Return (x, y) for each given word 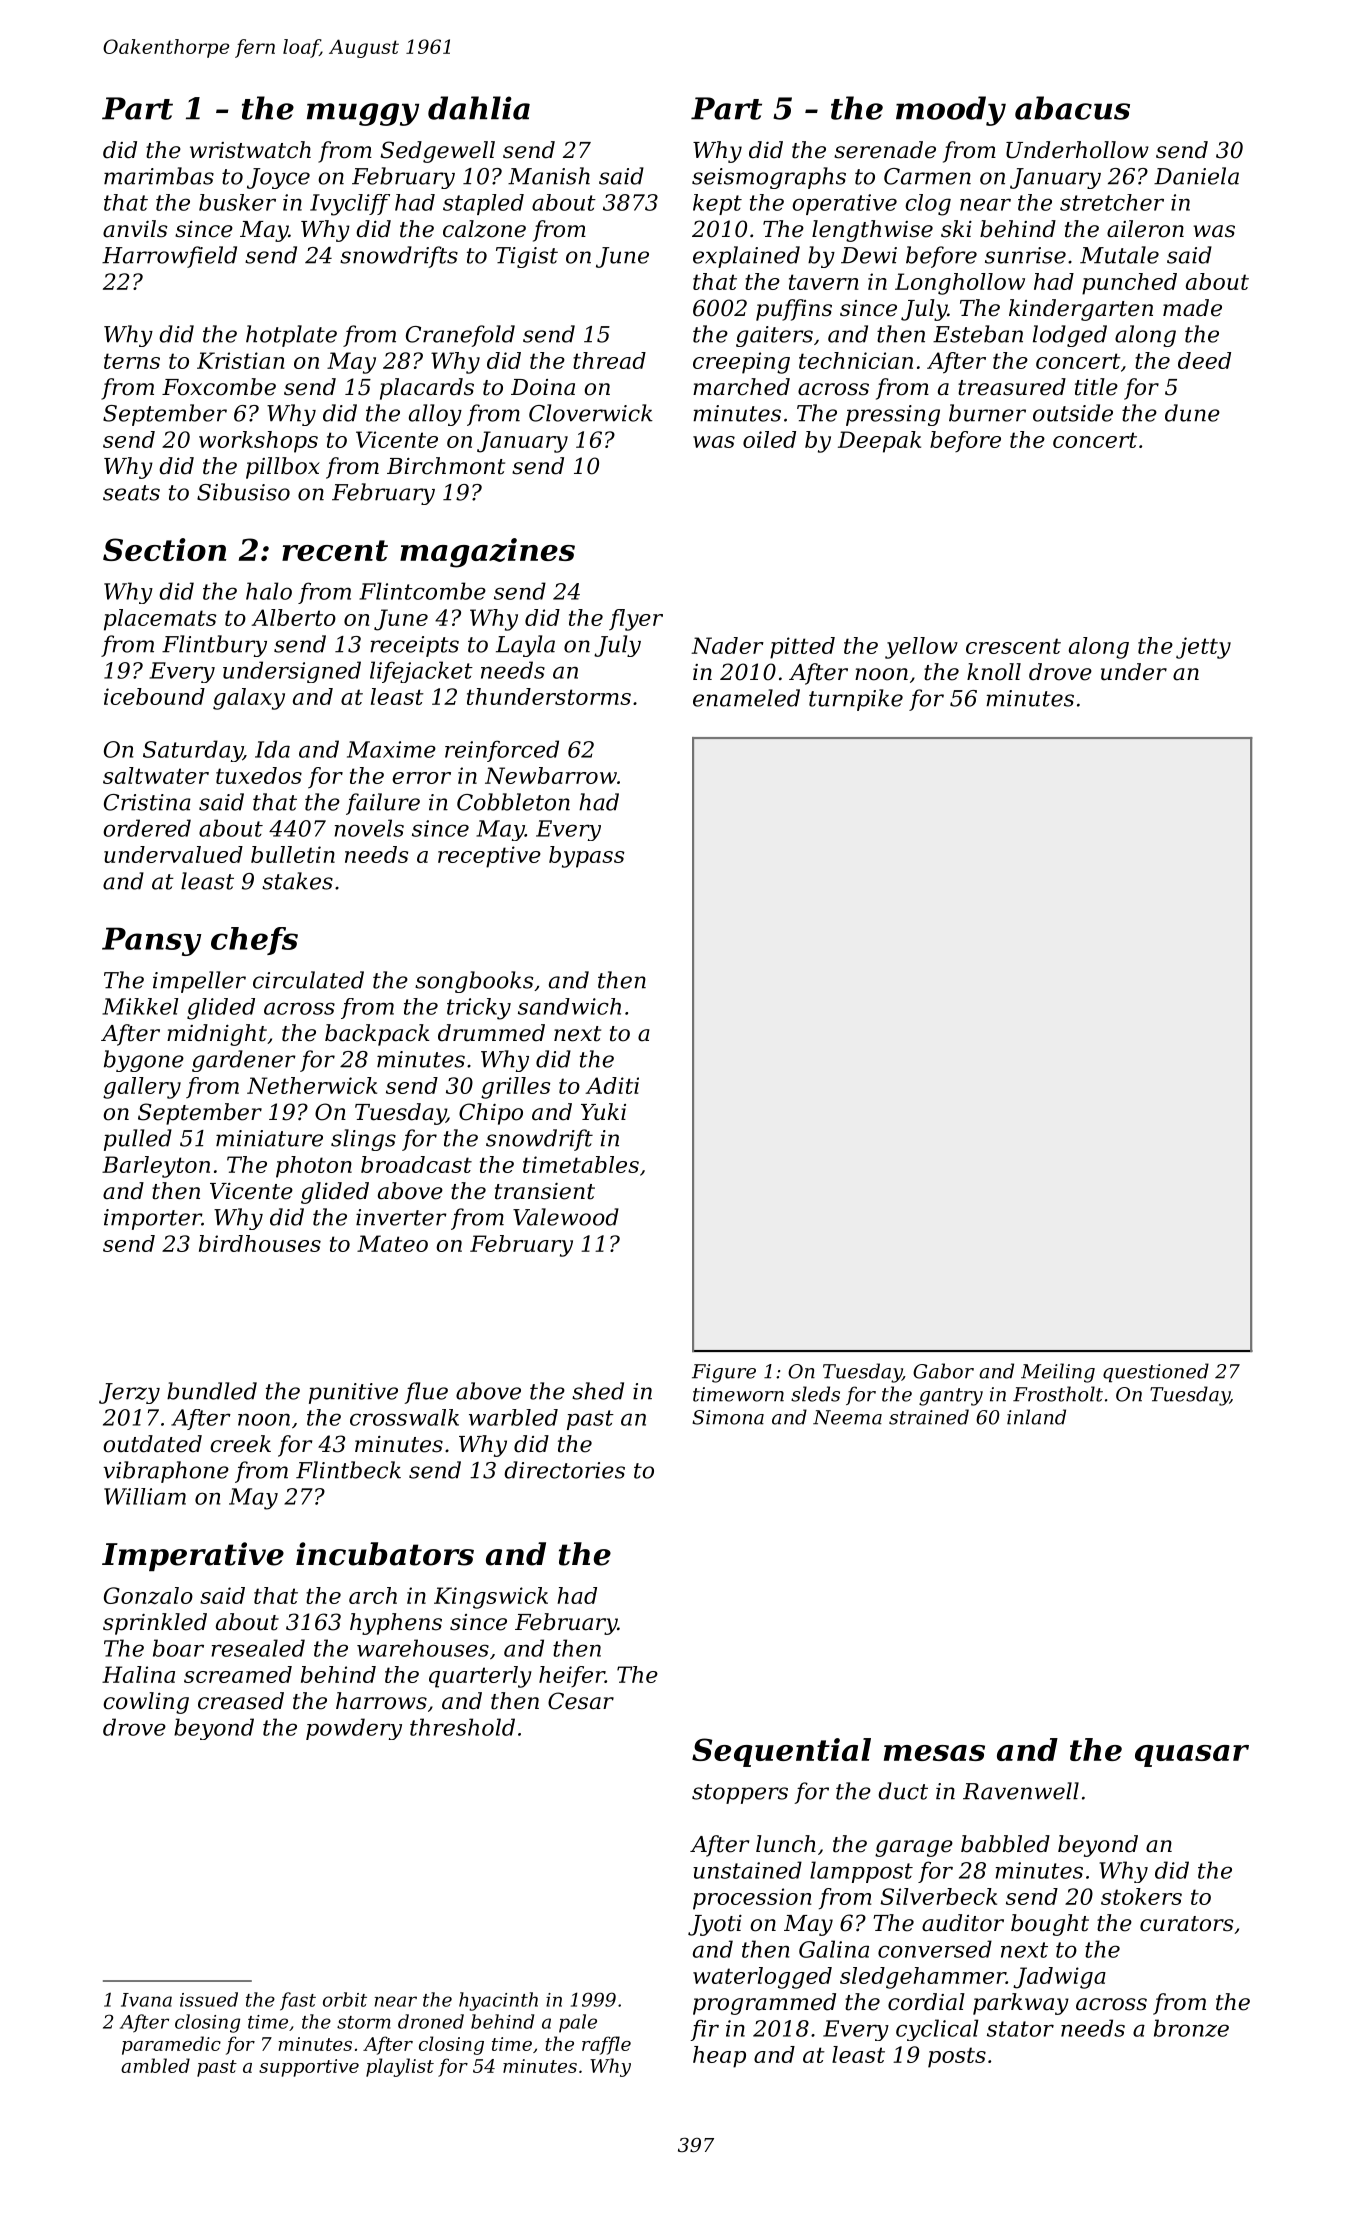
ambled (155, 2065)
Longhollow (960, 284)
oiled (769, 439)
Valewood (566, 1217)
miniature (269, 1138)
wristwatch (250, 150)
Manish (549, 176)
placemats (160, 620)
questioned (1156, 1373)
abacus (1072, 108)
